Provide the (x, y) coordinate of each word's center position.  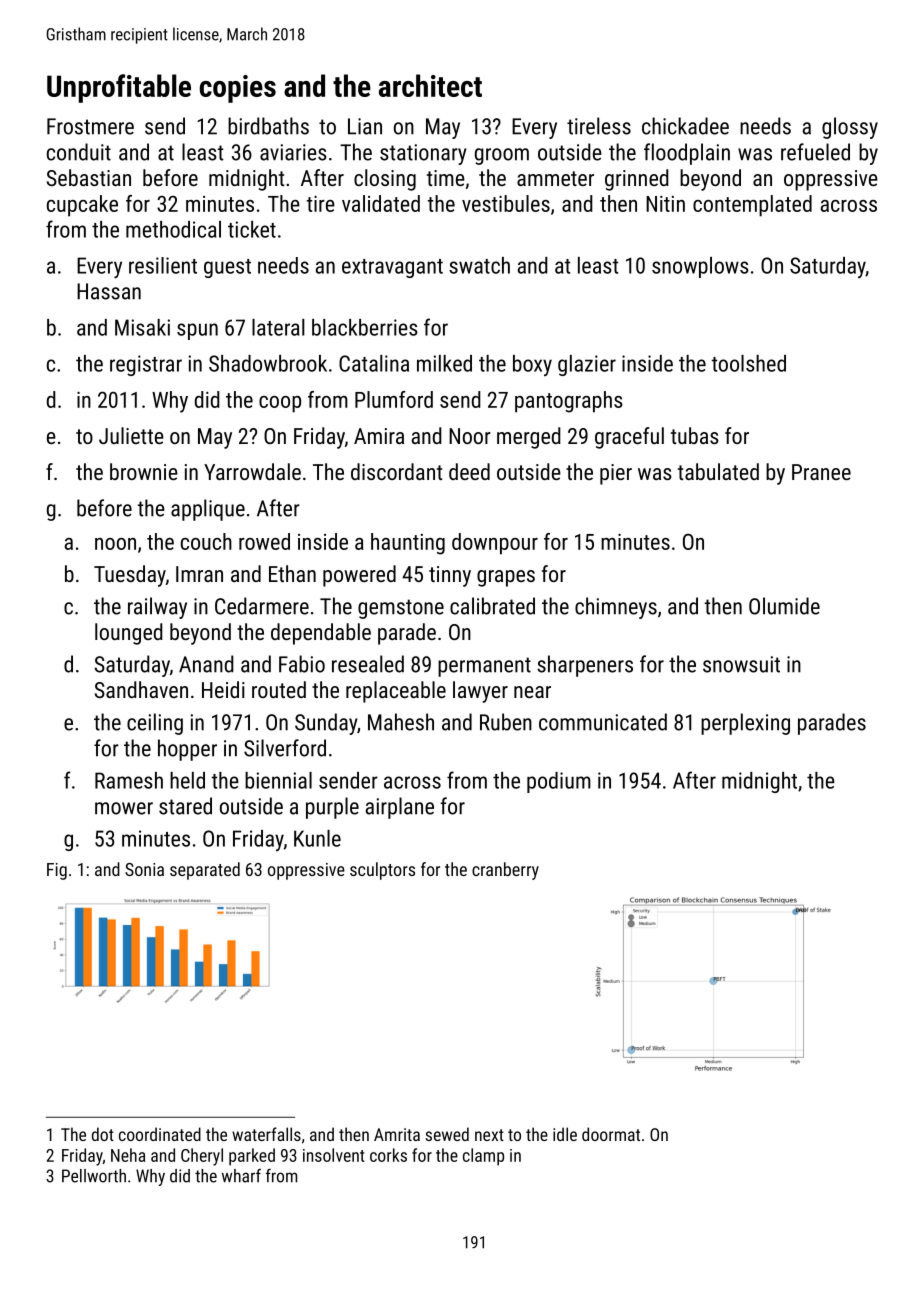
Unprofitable (119, 88)
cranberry (505, 871)
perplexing (745, 724)
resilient (163, 265)
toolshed (748, 363)
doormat (611, 1134)
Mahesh (401, 722)
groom (502, 156)
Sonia (144, 869)
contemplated (752, 206)
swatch (479, 265)
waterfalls (266, 1134)
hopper (187, 750)
